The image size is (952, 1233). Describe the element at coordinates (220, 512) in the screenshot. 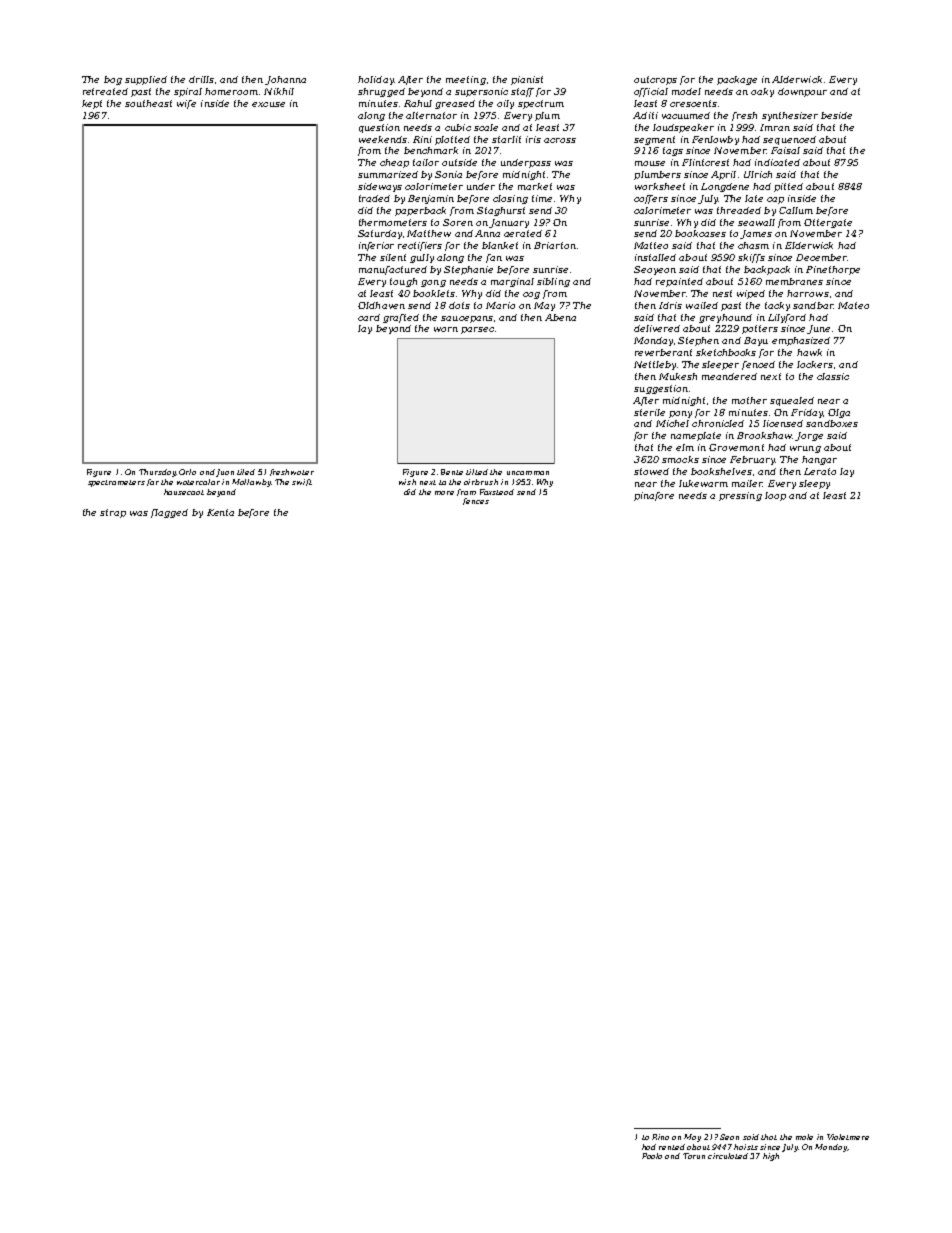

I see `Kenta` at that location.
